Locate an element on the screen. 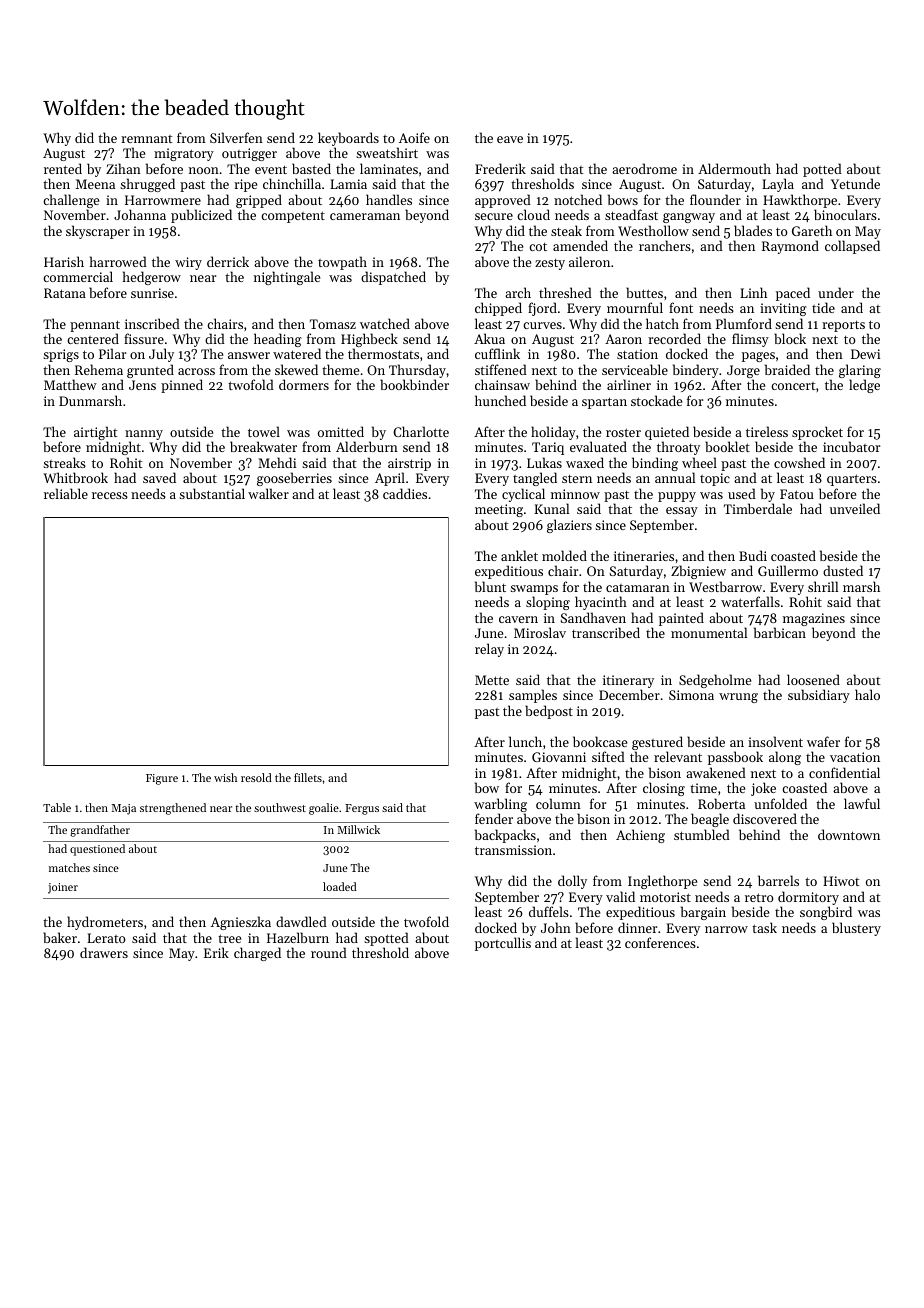 The image size is (924, 1308). remnant is located at coordinates (147, 139).
